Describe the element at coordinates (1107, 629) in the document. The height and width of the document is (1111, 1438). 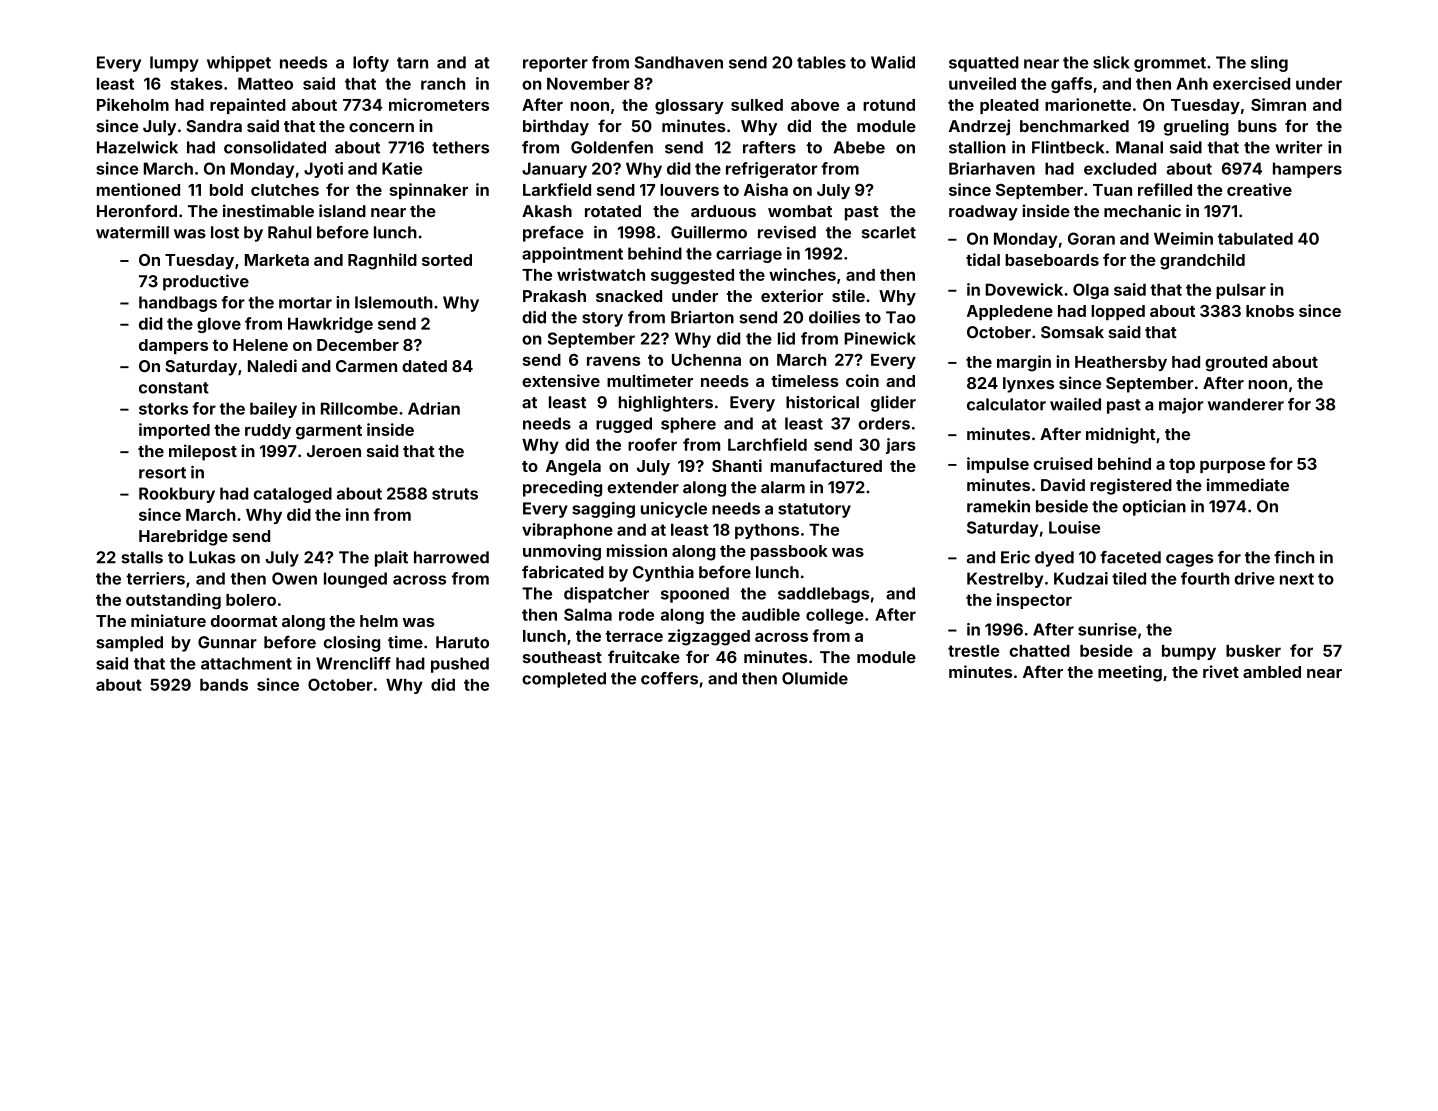
I see `sunrise` at that location.
